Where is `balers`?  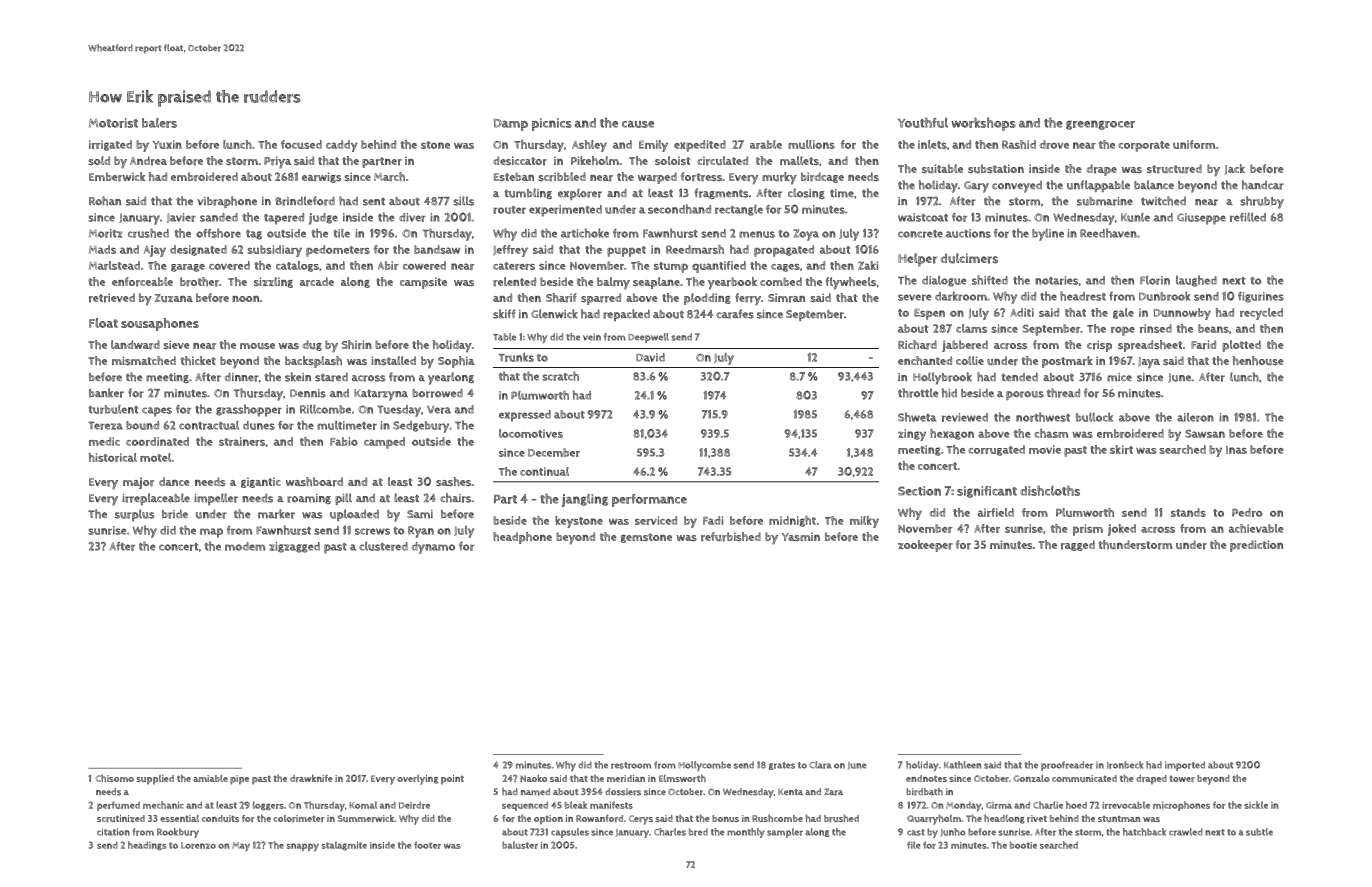
balers is located at coordinates (159, 123).
